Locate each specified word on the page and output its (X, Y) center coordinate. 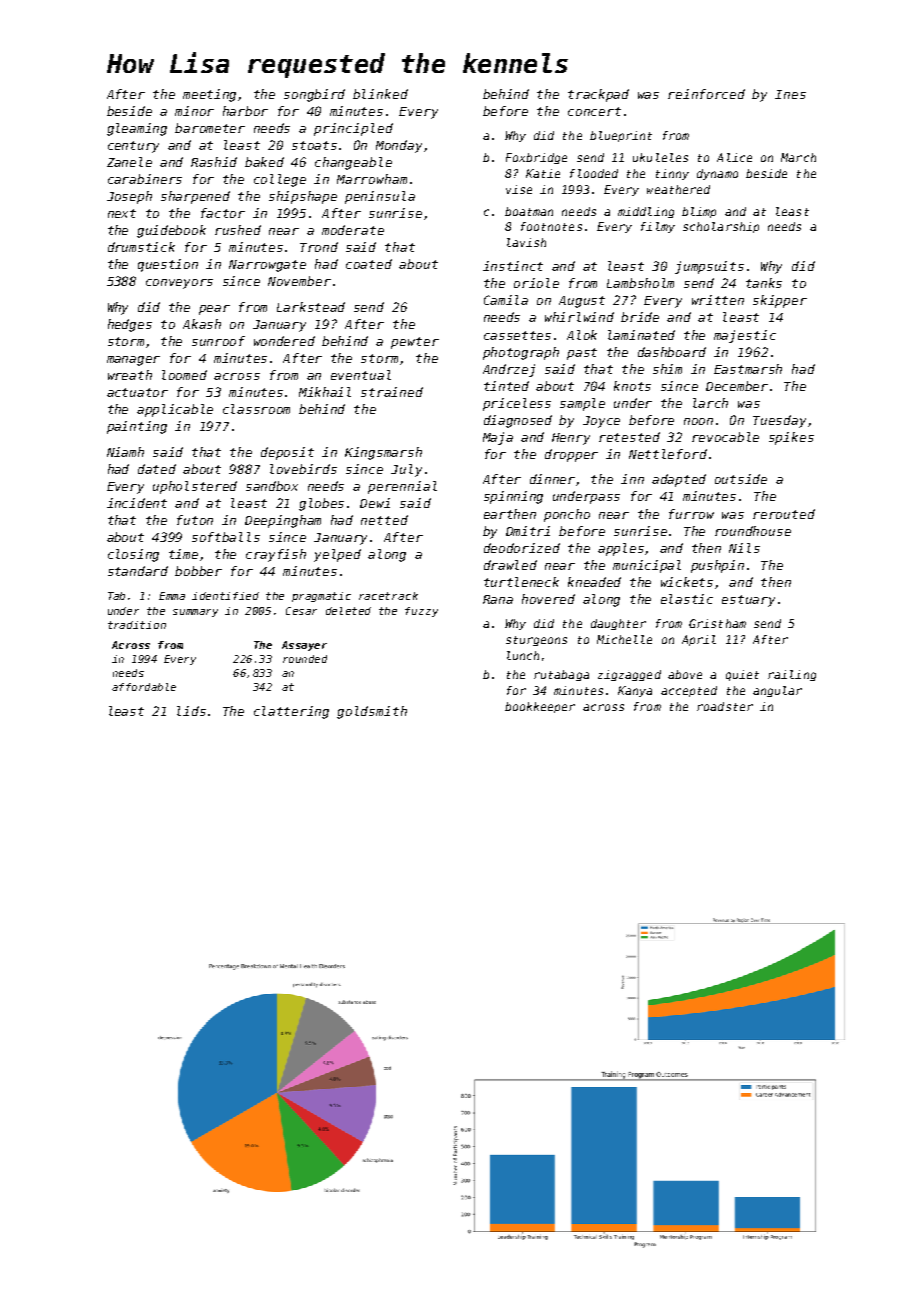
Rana (498, 599)
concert (594, 111)
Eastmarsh (748, 369)
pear (214, 310)
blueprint (621, 136)
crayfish (276, 555)
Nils (744, 548)
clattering (291, 712)
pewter (415, 343)
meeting (209, 95)
